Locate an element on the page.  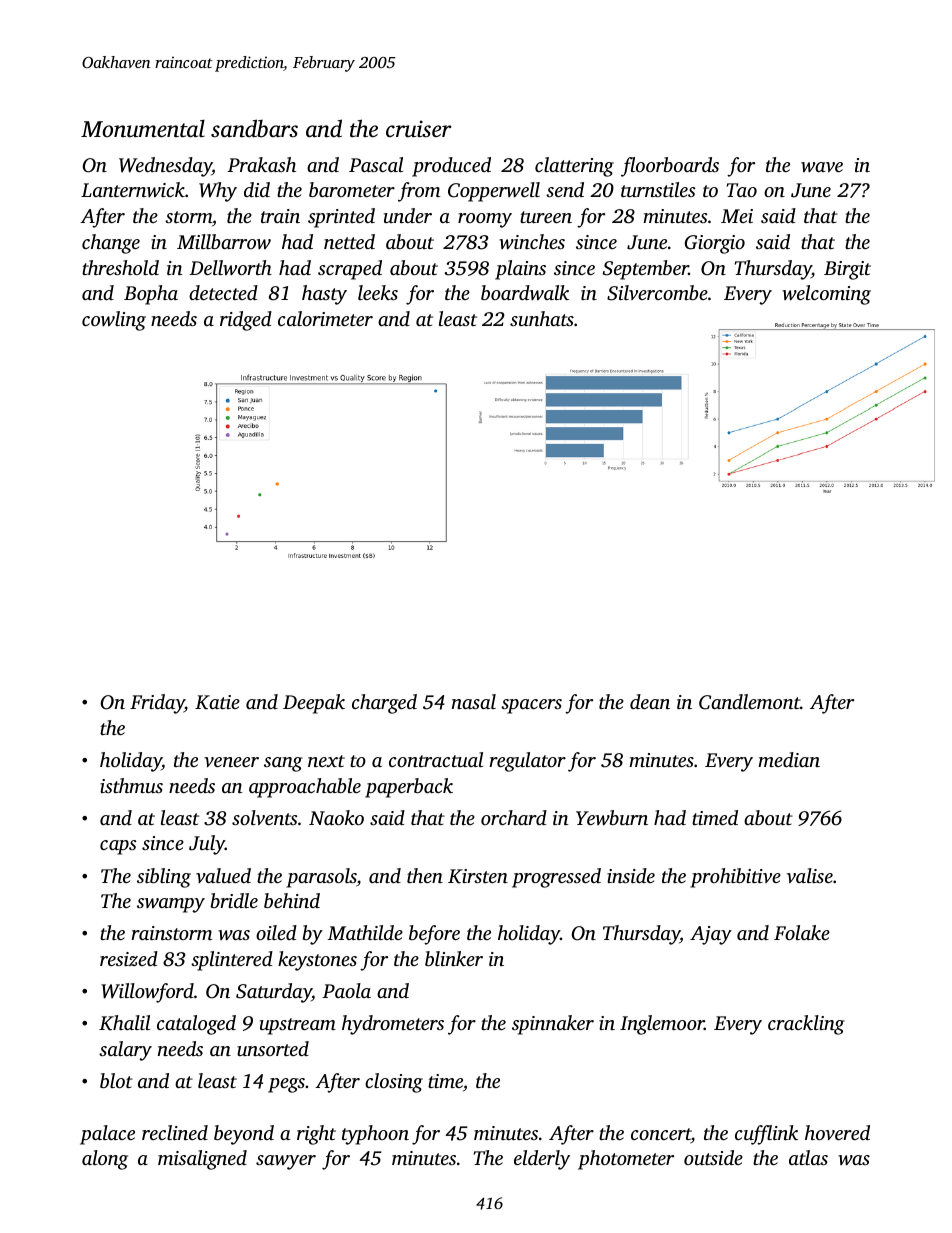
wave is located at coordinates (822, 167).
